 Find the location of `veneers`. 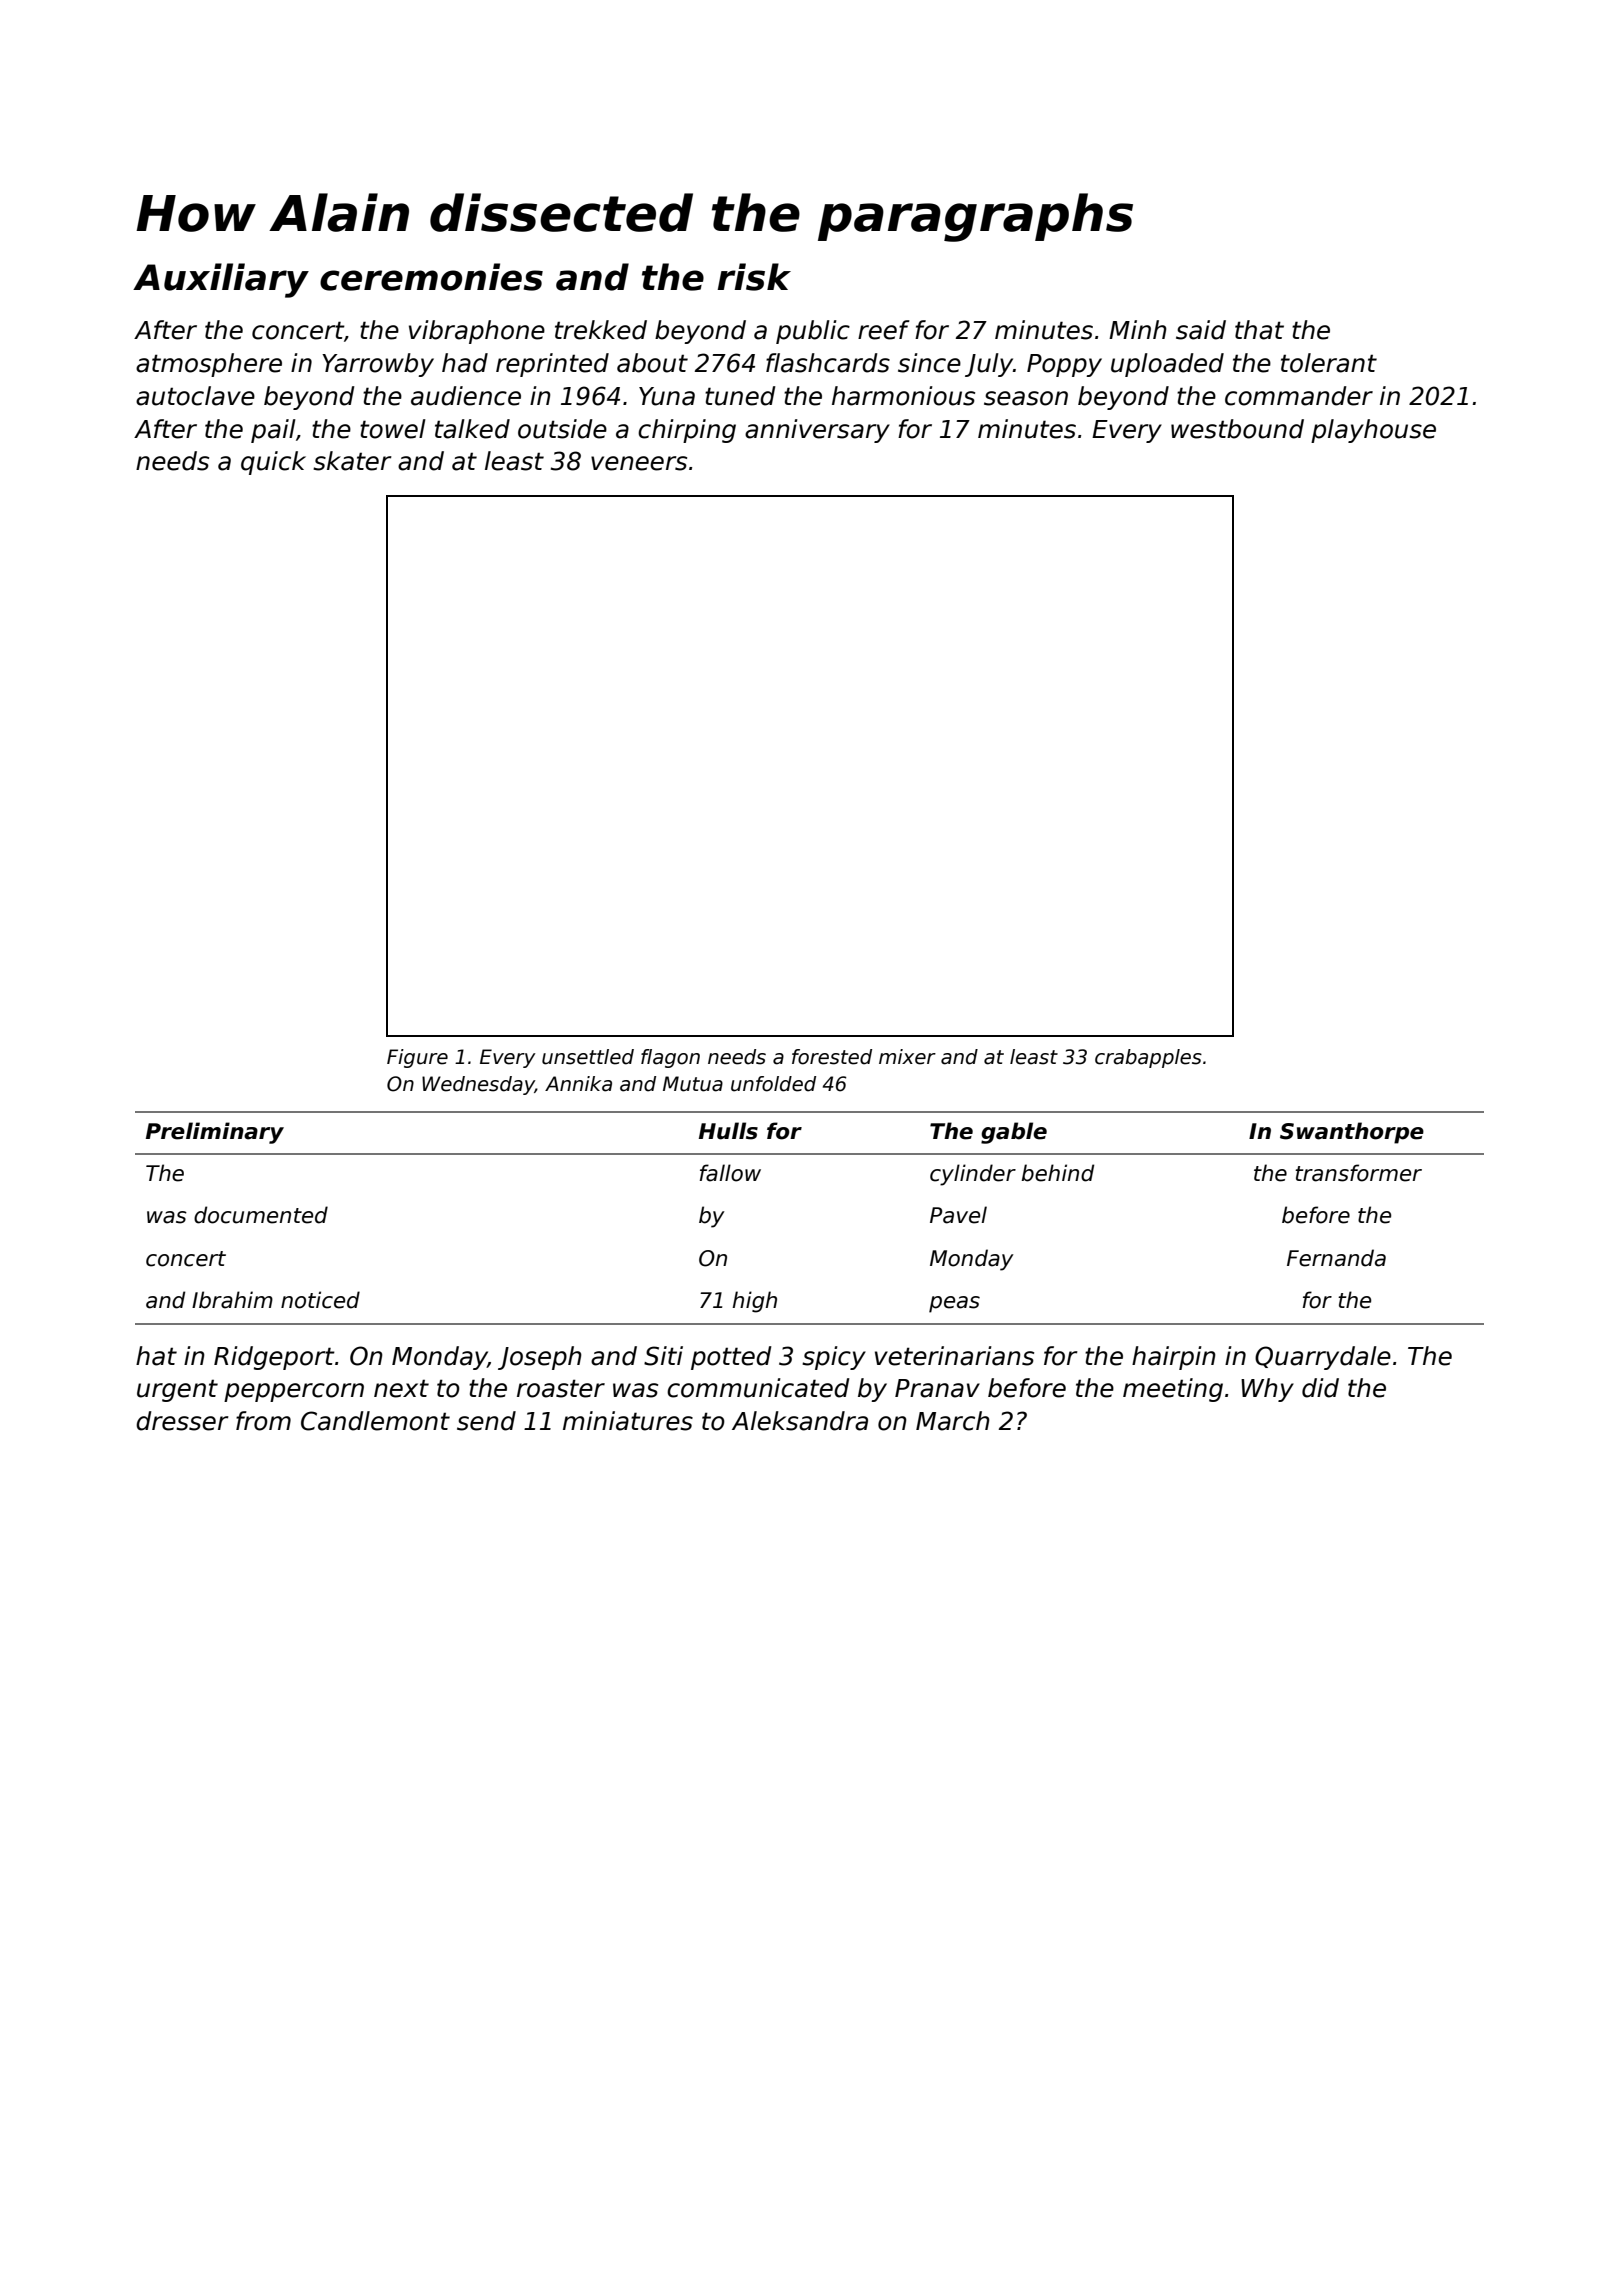

veneers is located at coordinates (639, 463).
